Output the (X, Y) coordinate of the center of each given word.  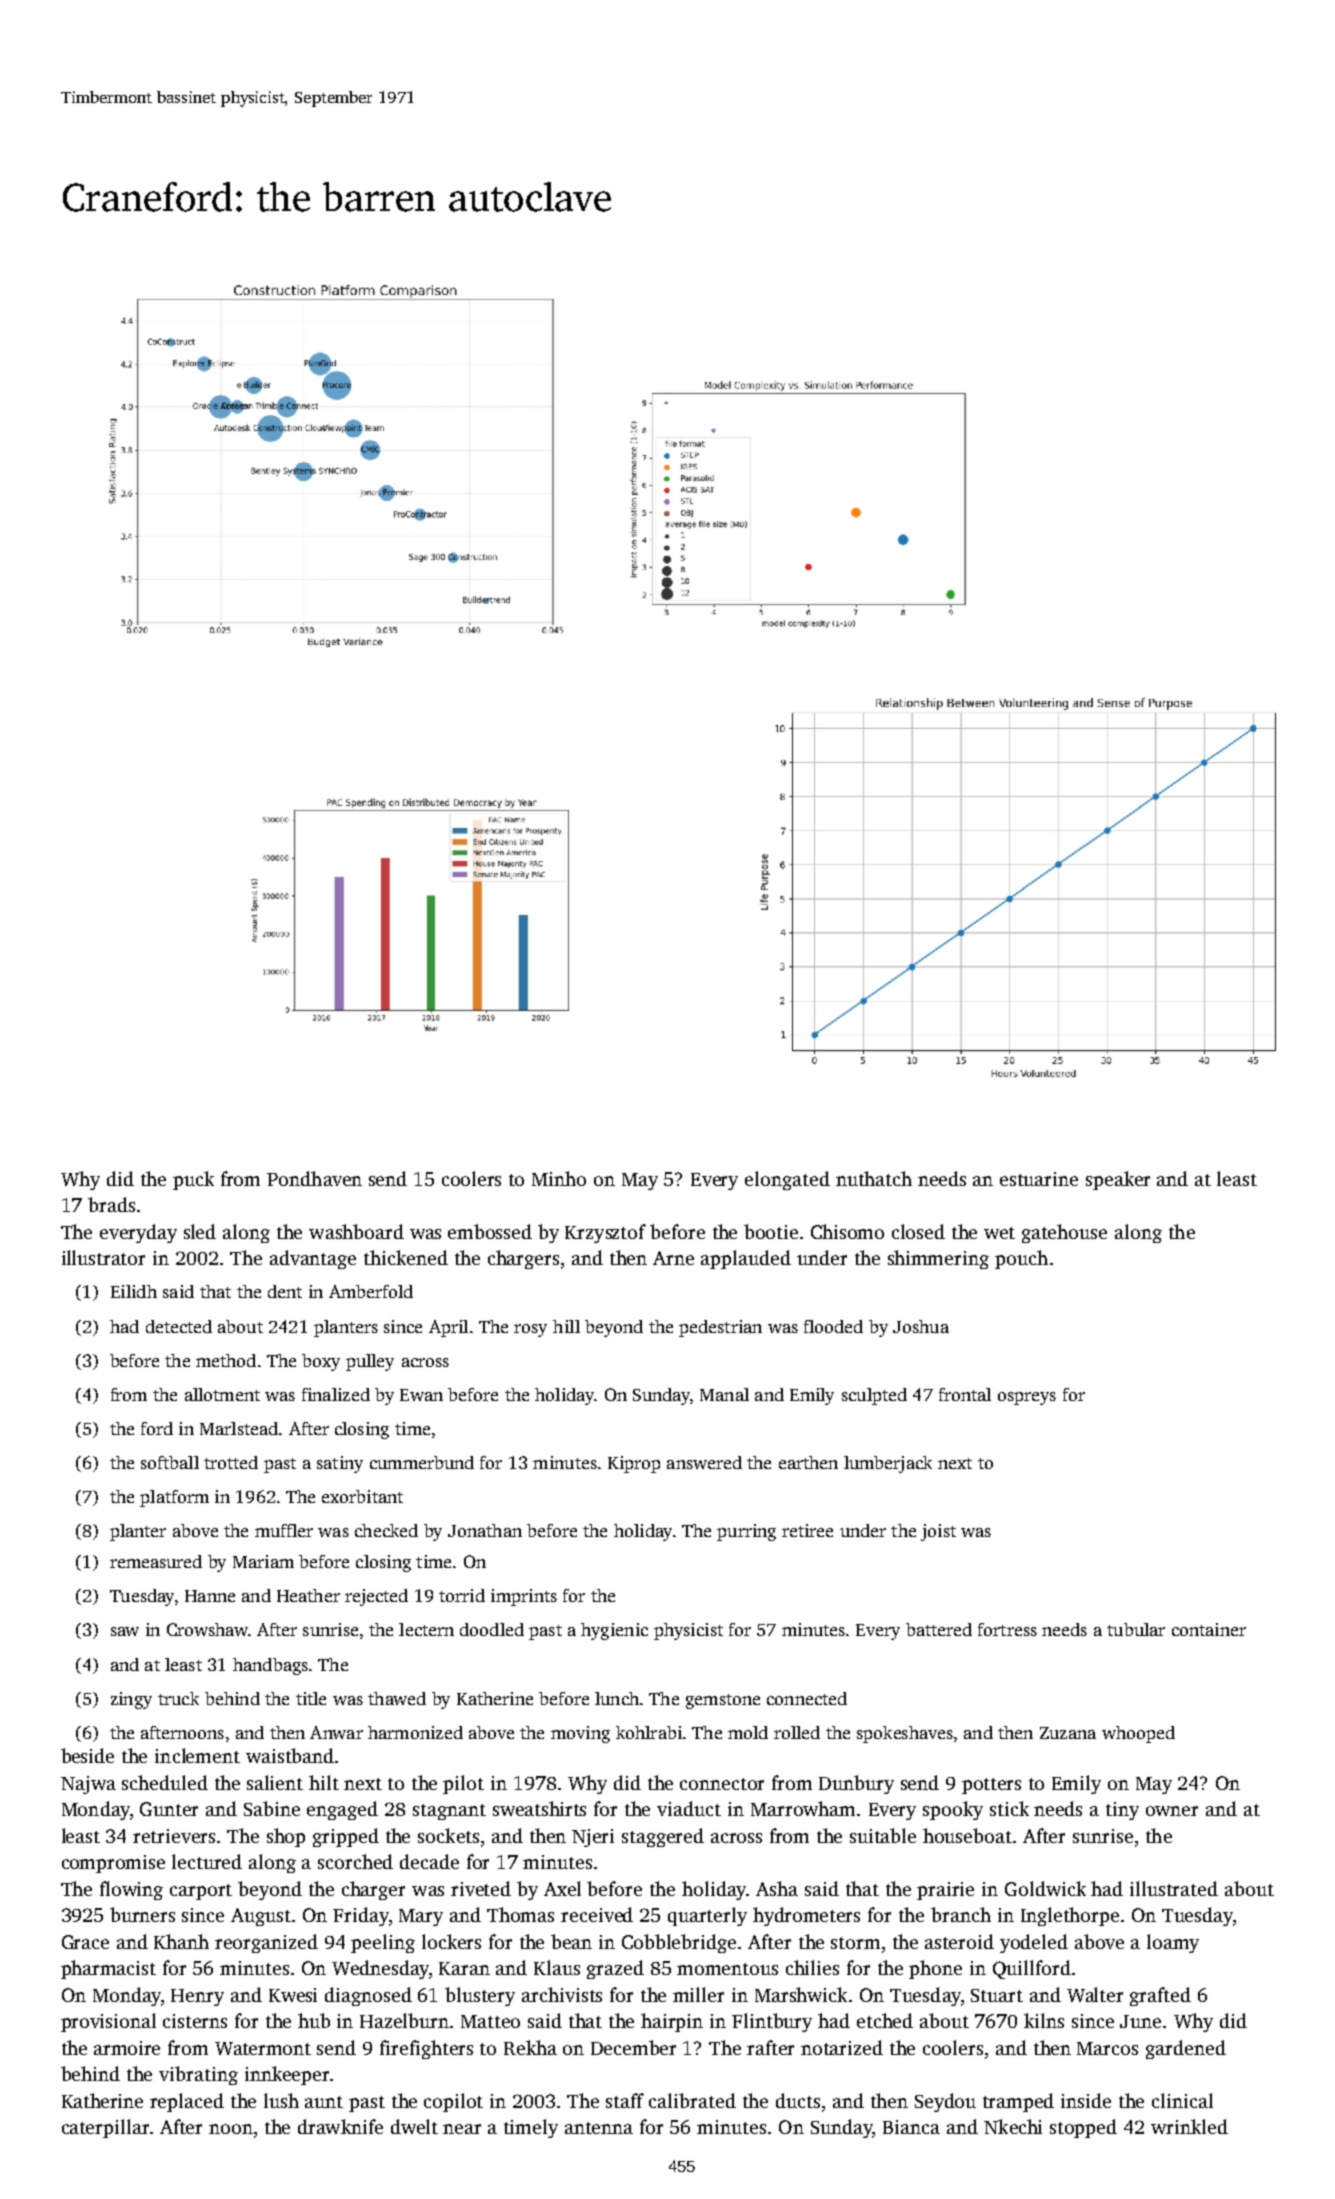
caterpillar (105, 2128)
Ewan (421, 1395)
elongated (787, 1180)
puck (193, 1180)
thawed (397, 1698)
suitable (883, 1835)
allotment (222, 1394)
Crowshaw (207, 1629)
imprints (524, 1597)
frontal (965, 1394)
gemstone (723, 1701)
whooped (1138, 1734)
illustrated (1174, 1888)
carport (201, 1892)
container (1209, 1629)
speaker (1118, 1180)
